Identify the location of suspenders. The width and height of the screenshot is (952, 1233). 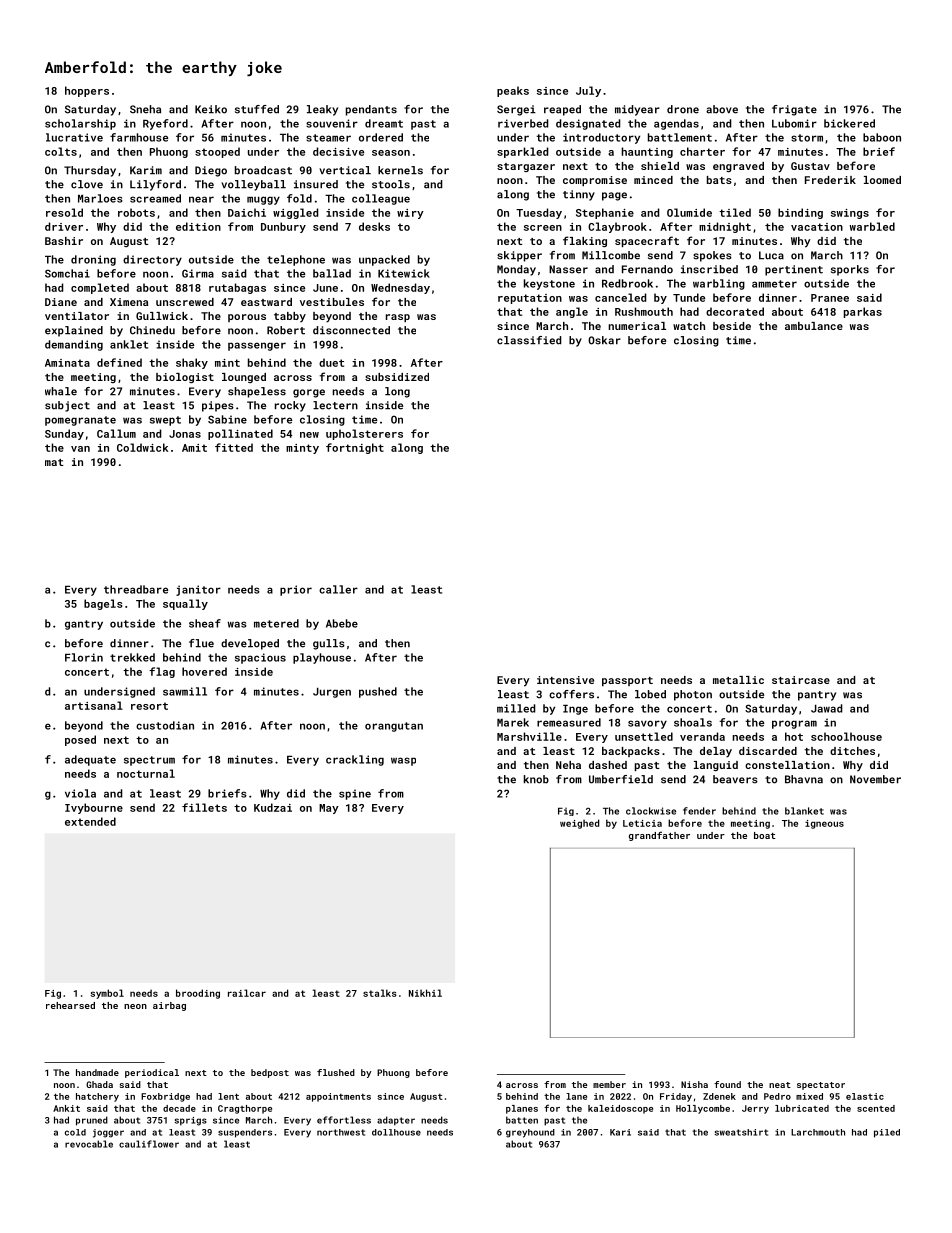
(245, 1133).
